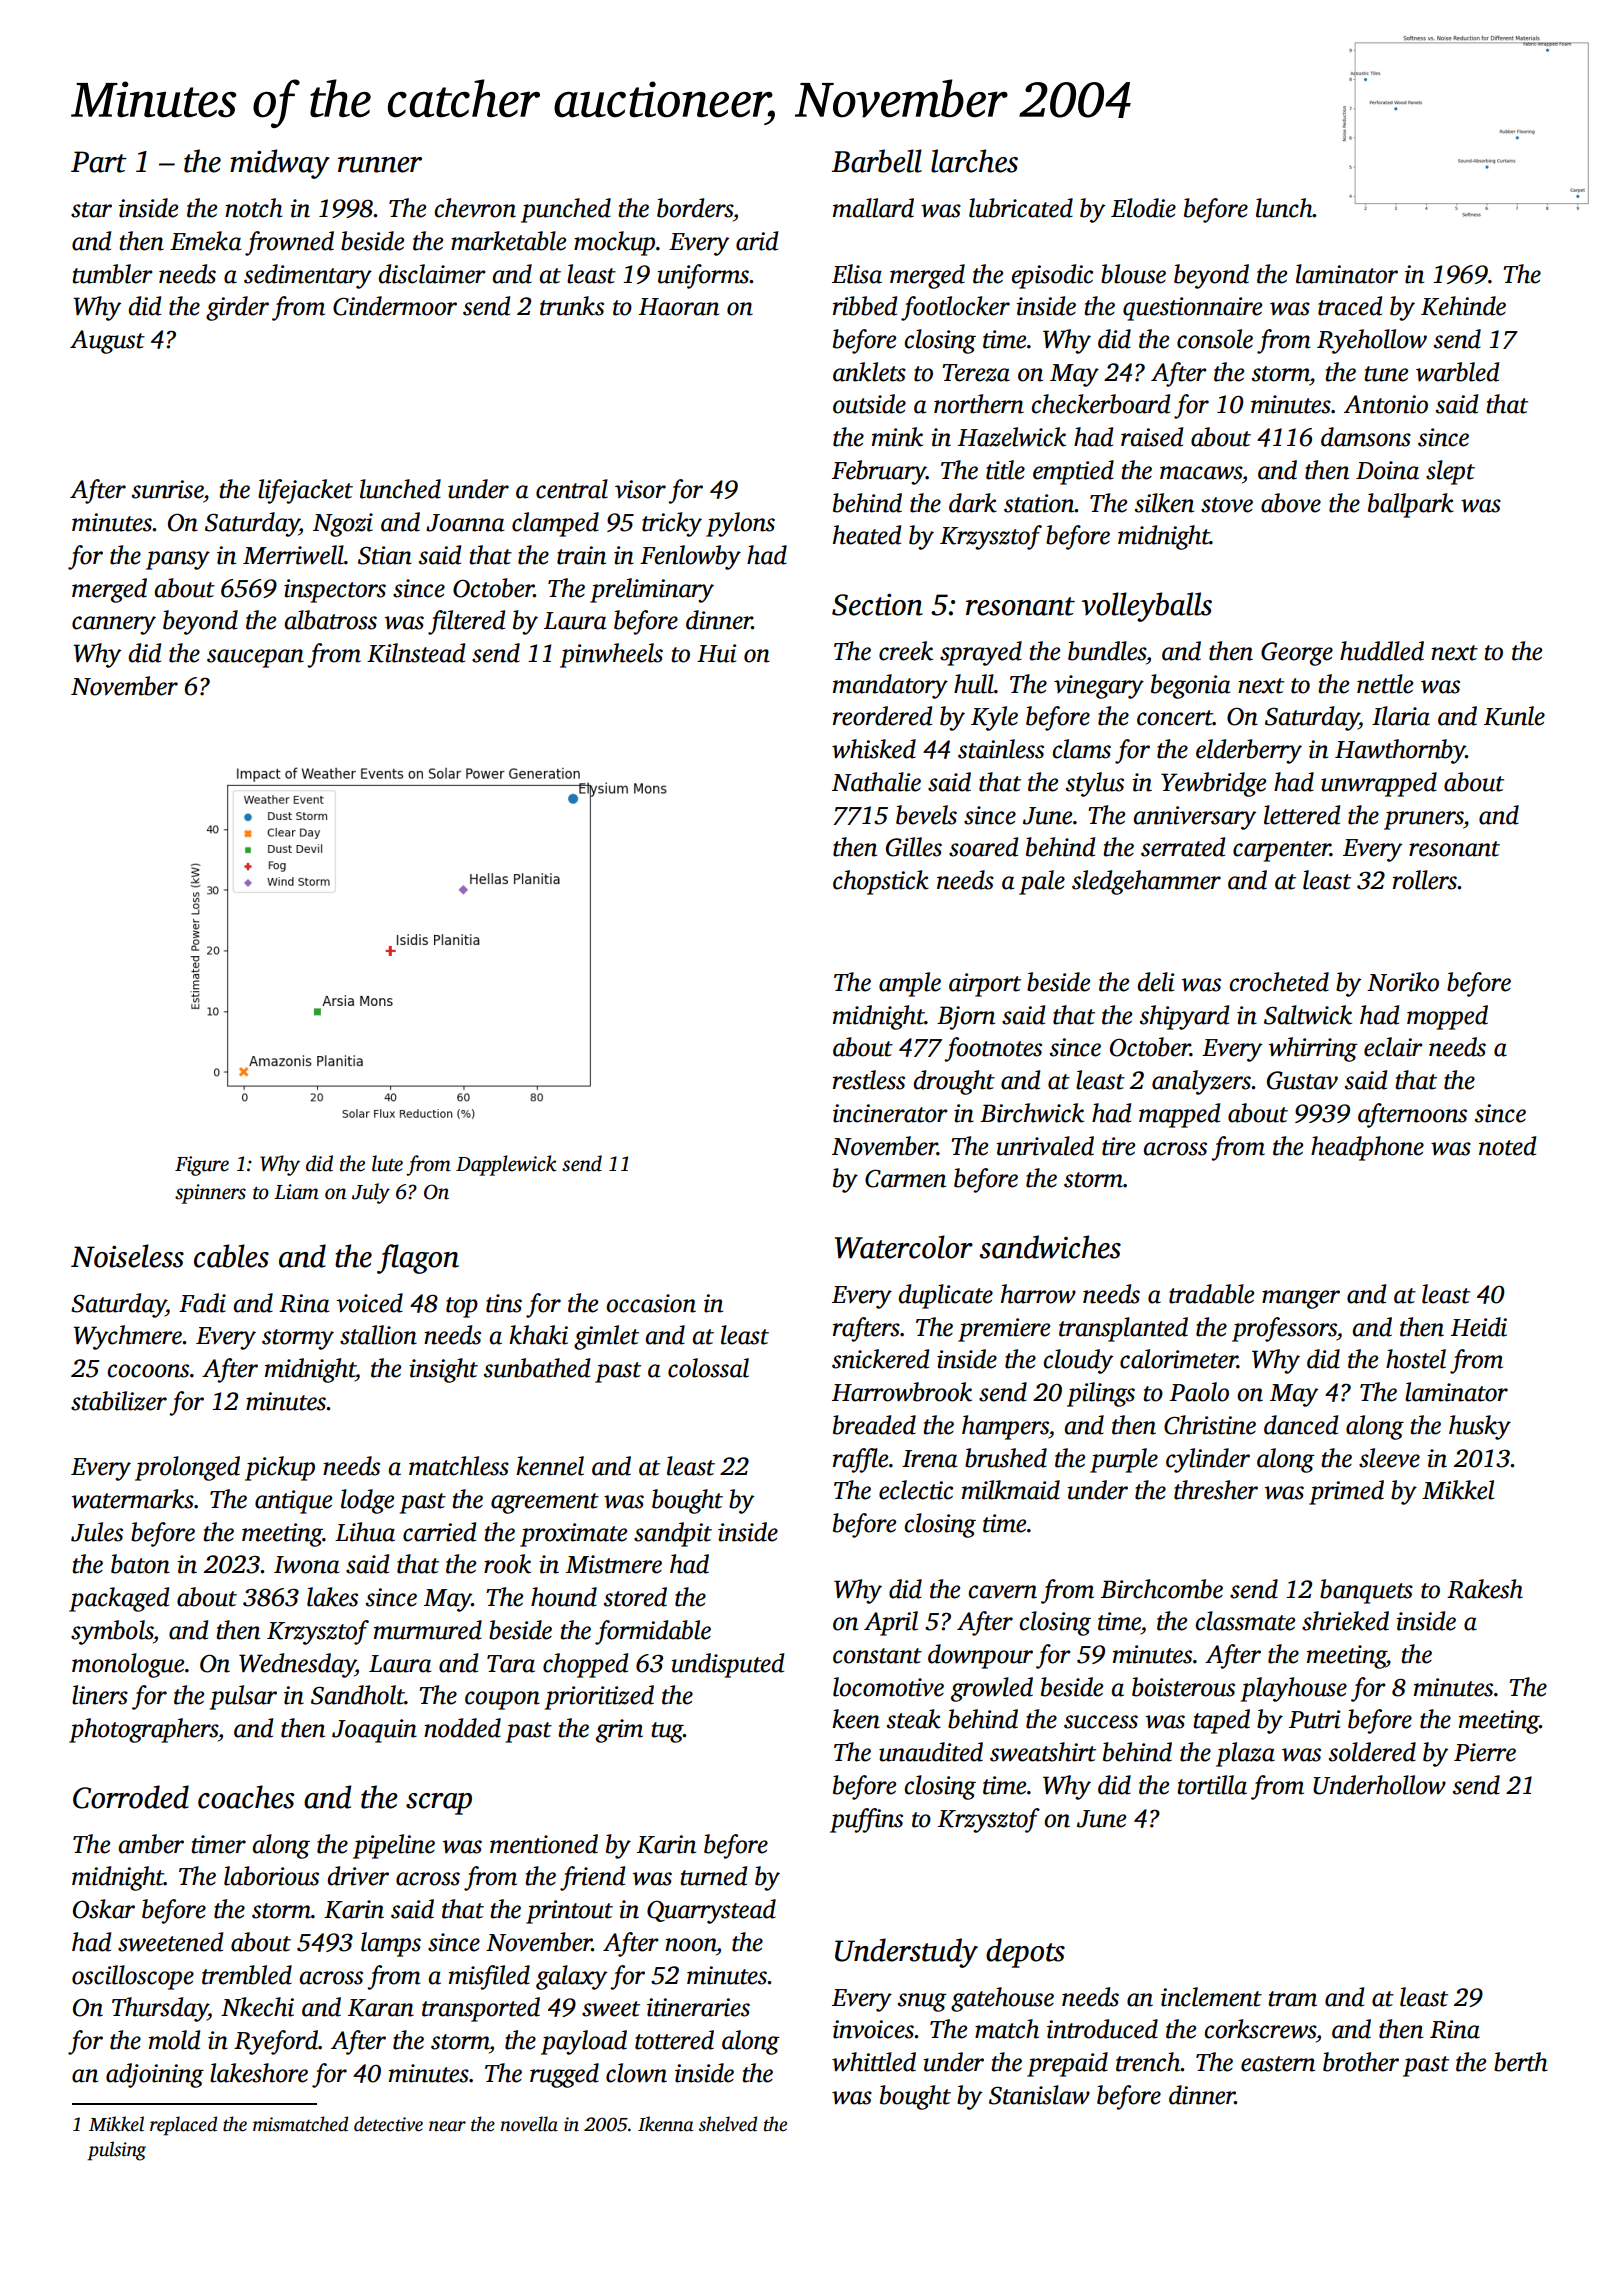  I want to click on danced, so click(1301, 1425).
